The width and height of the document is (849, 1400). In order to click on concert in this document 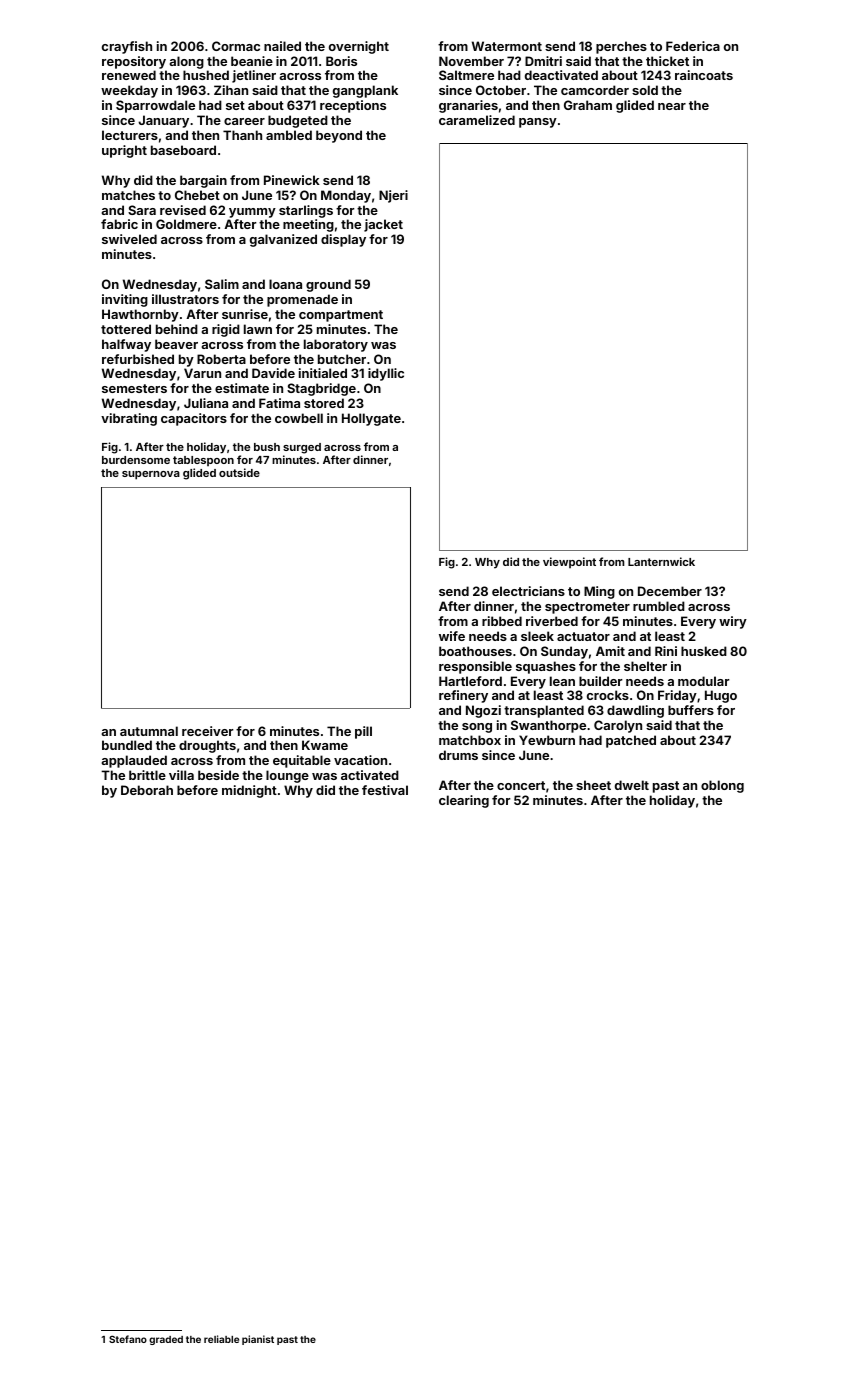, I will do `click(521, 785)`.
